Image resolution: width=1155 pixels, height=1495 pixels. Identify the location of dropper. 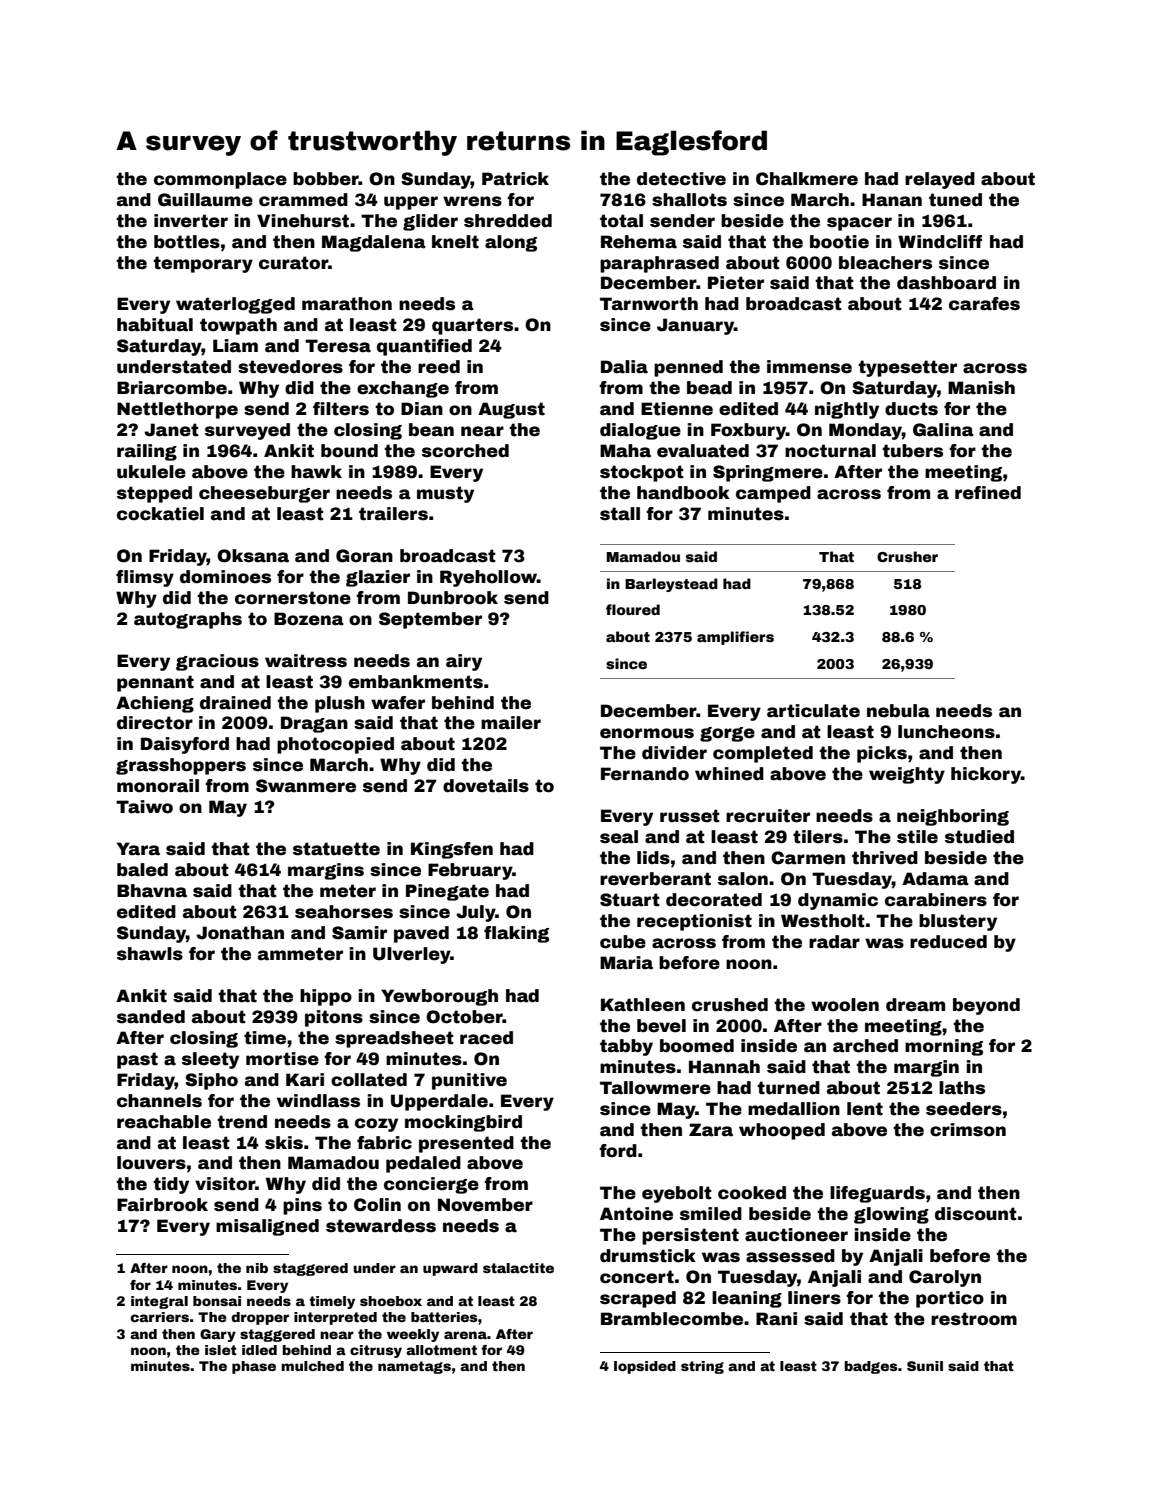
(260, 1318).
